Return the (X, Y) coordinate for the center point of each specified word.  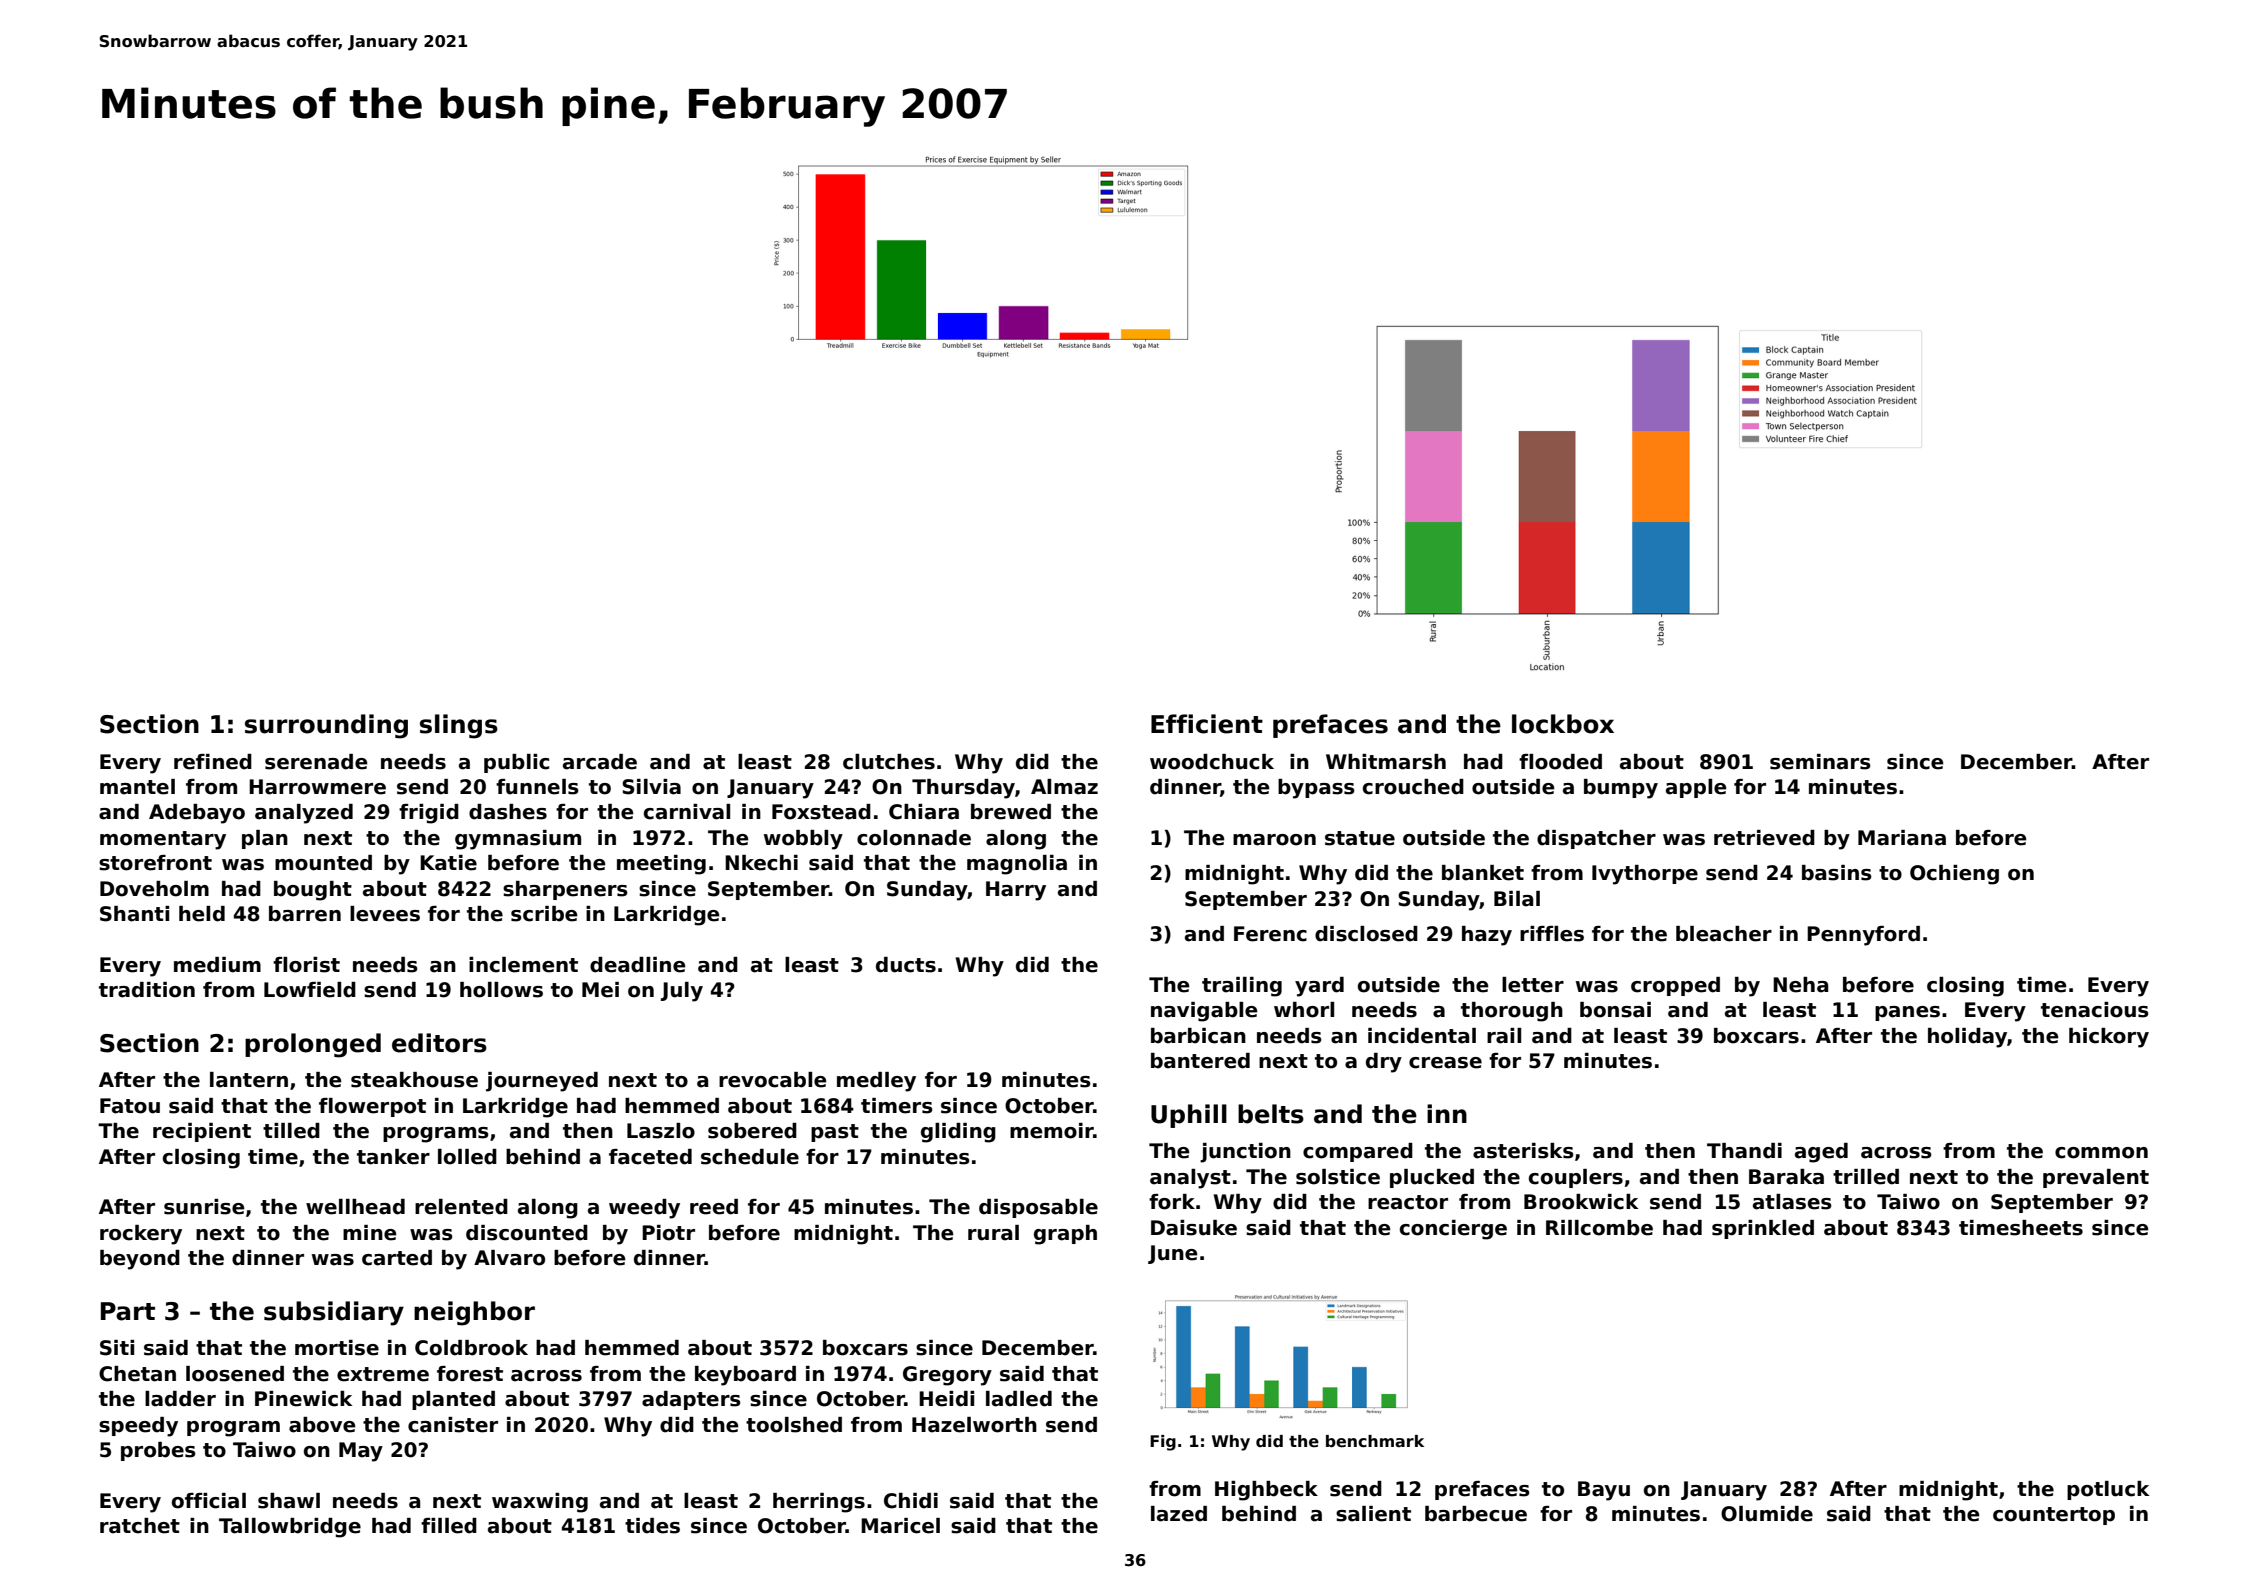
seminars (1820, 762)
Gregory (947, 1376)
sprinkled (1763, 1229)
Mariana (1902, 838)
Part (128, 1311)
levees (385, 914)
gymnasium (518, 840)
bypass (1316, 789)
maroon (1274, 840)
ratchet (140, 1526)
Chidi (911, 1501)
